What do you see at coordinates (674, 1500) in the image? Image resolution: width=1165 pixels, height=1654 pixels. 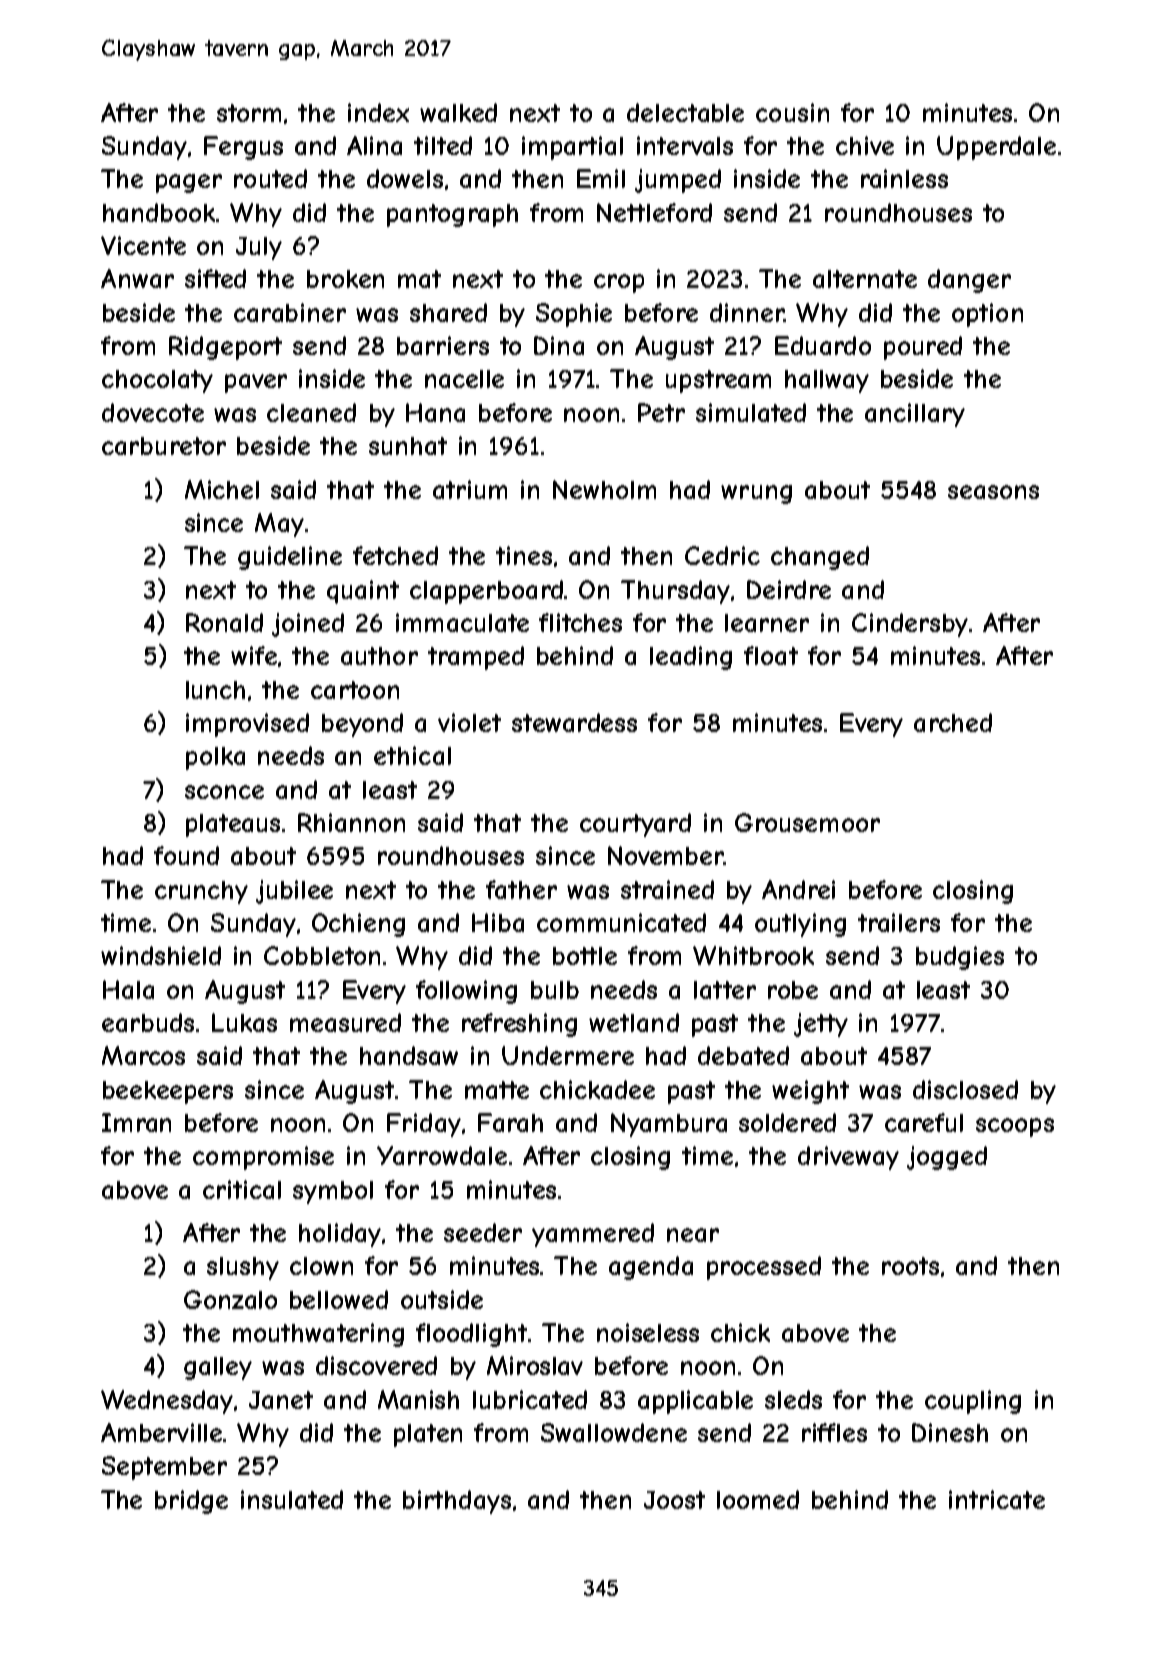 I see `Joost` at bounding box center [674, 1500].
